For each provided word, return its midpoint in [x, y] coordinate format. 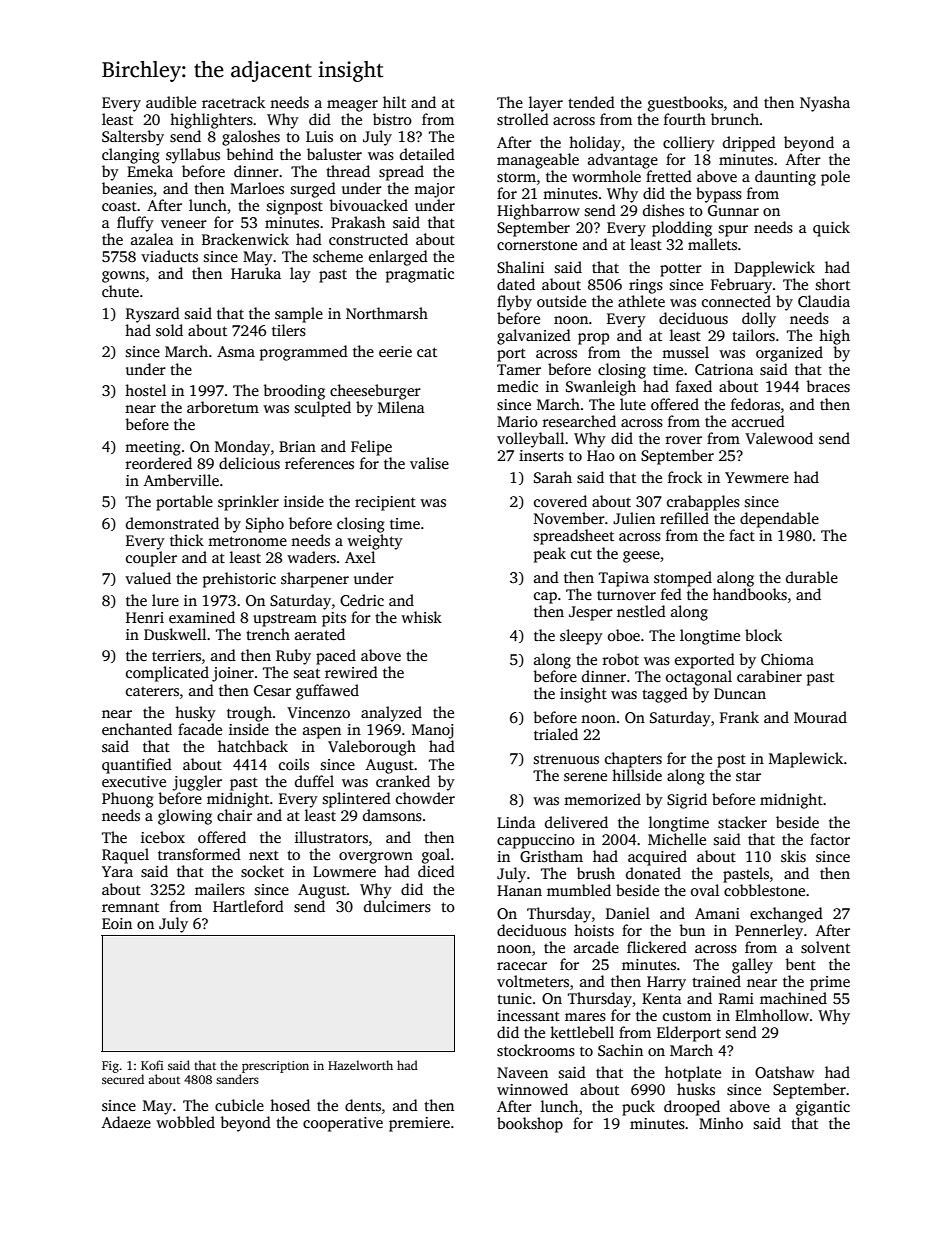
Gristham [551, 856]
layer [546, 104]
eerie [395, 351]
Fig [110, 1067]
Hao [601, 455]
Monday [242, 448]
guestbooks [685, 104]
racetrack [233, 102]
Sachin [620, 1050]
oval [705, 890]
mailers [220, 889]
